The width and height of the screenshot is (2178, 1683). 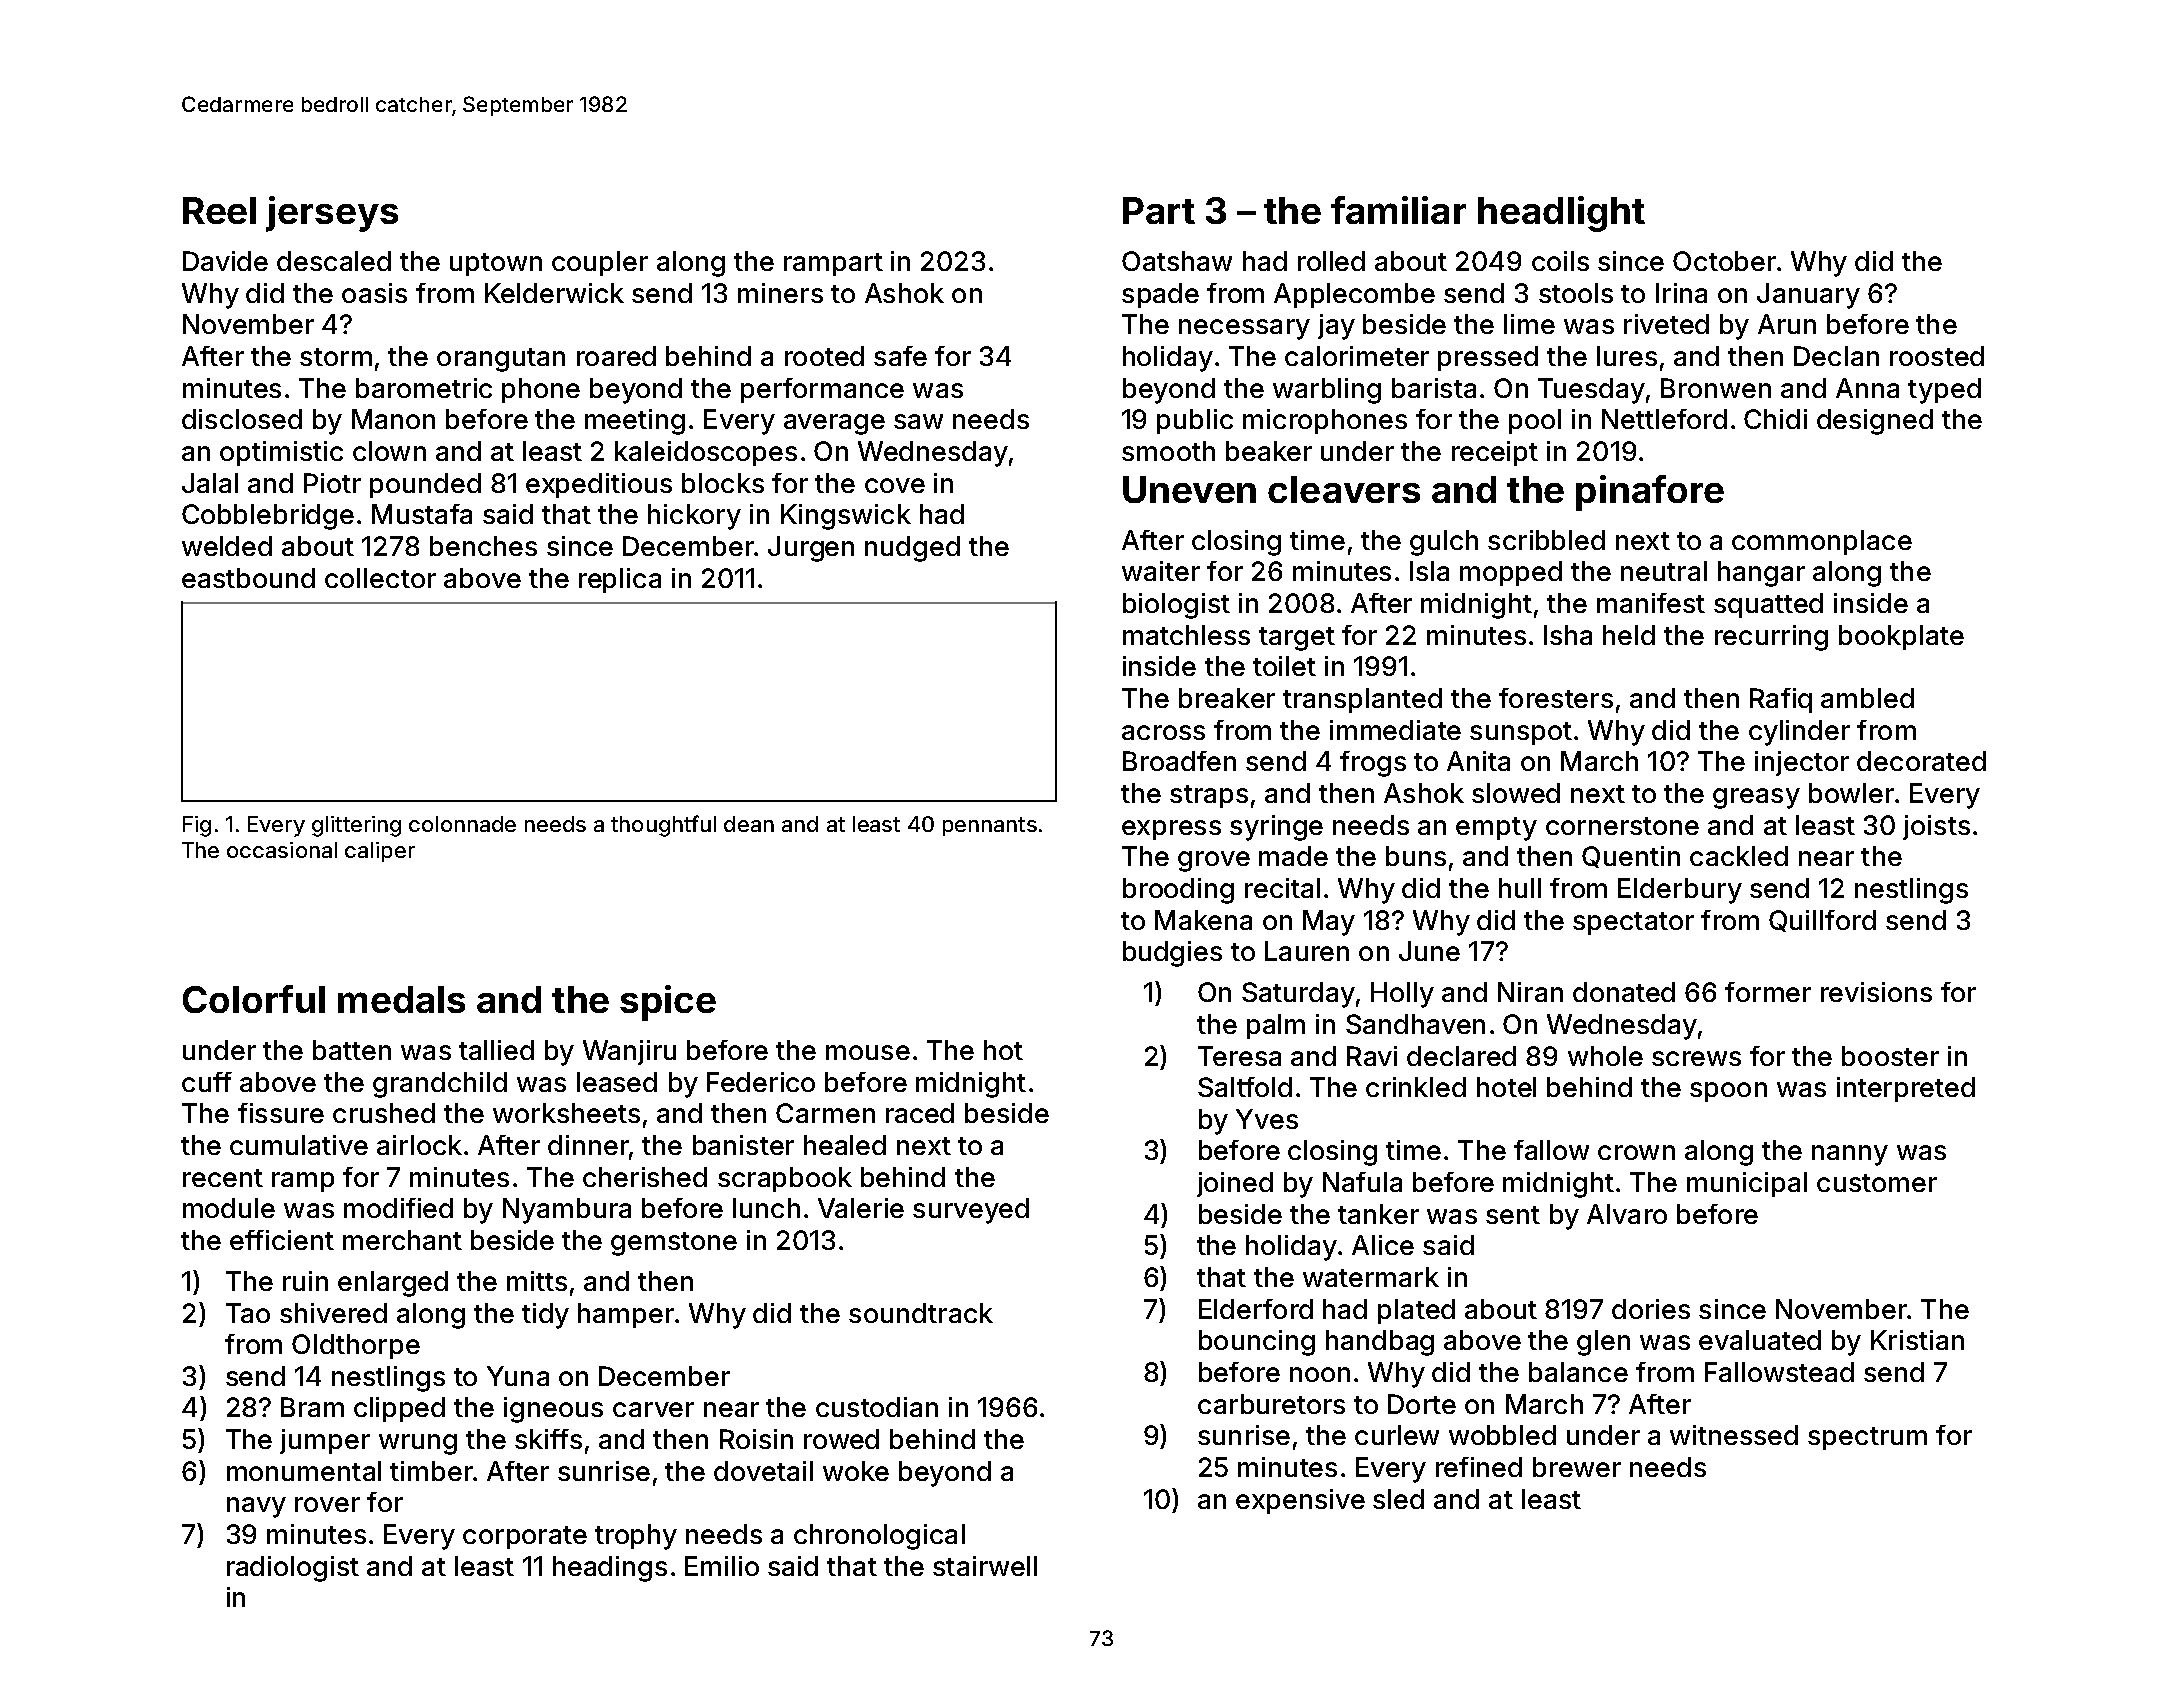 I want to click on expensive, so click(x=1300, y=1501).
